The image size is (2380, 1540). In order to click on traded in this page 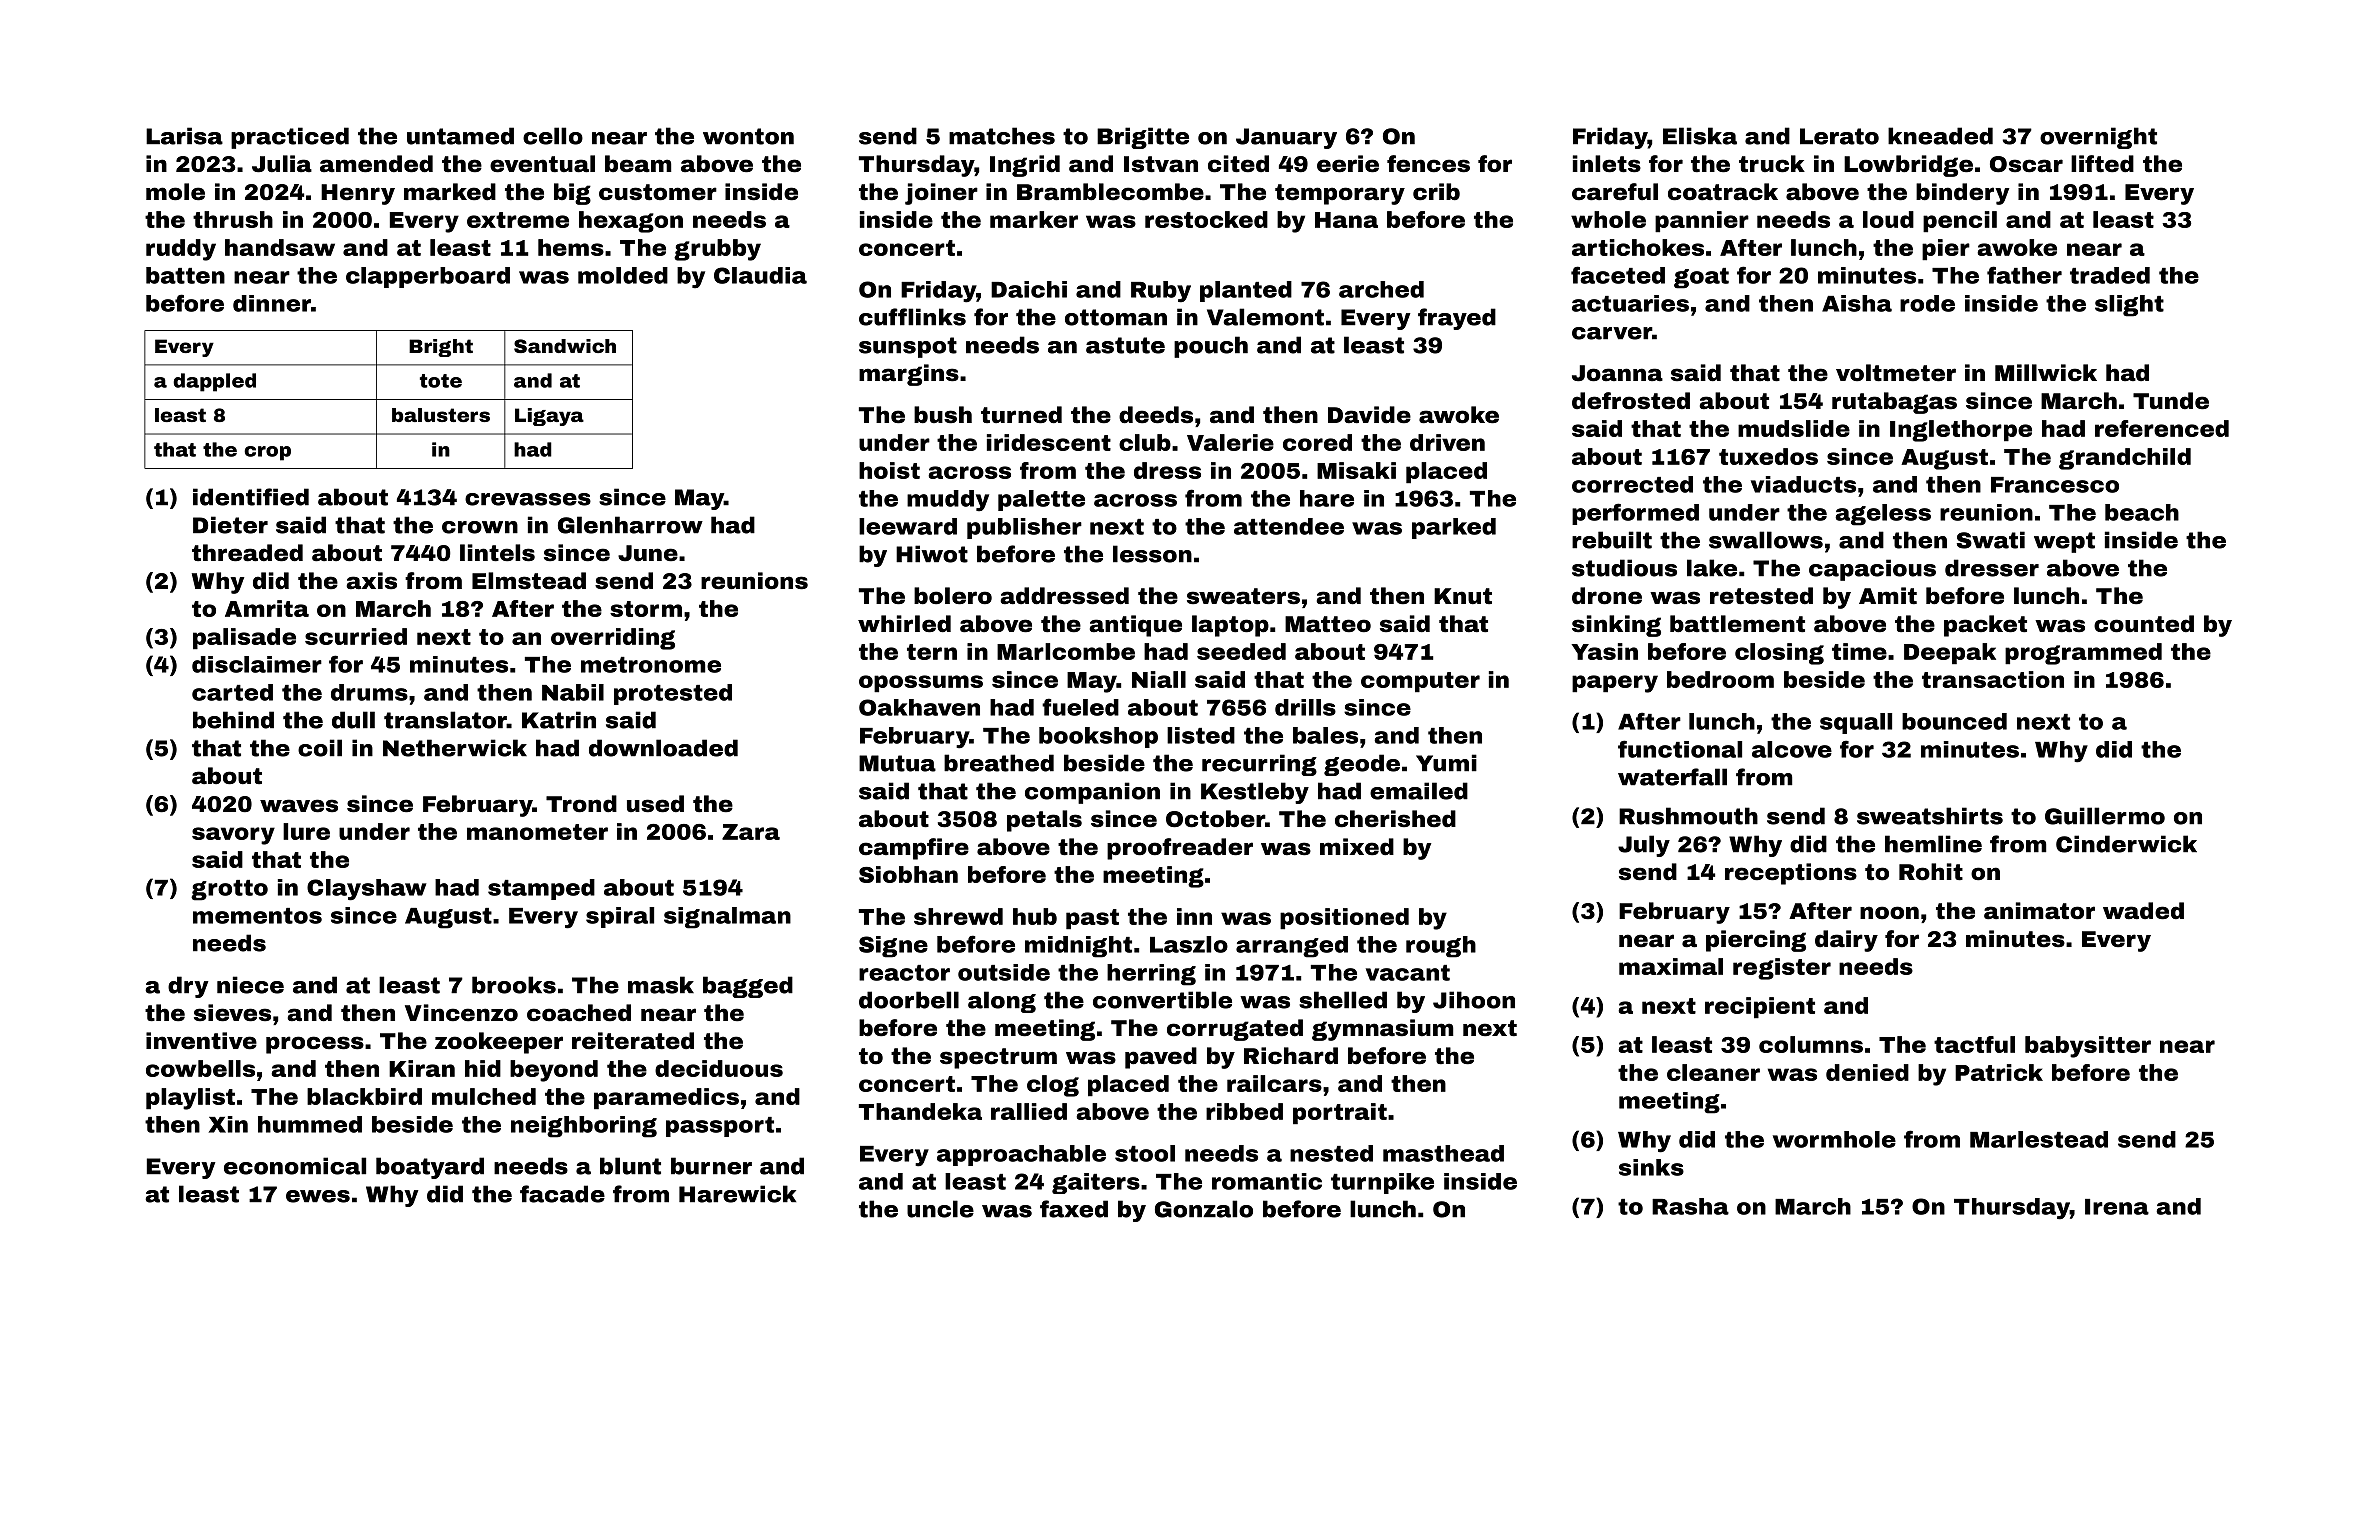, I will do `click(2110, 275)`.
